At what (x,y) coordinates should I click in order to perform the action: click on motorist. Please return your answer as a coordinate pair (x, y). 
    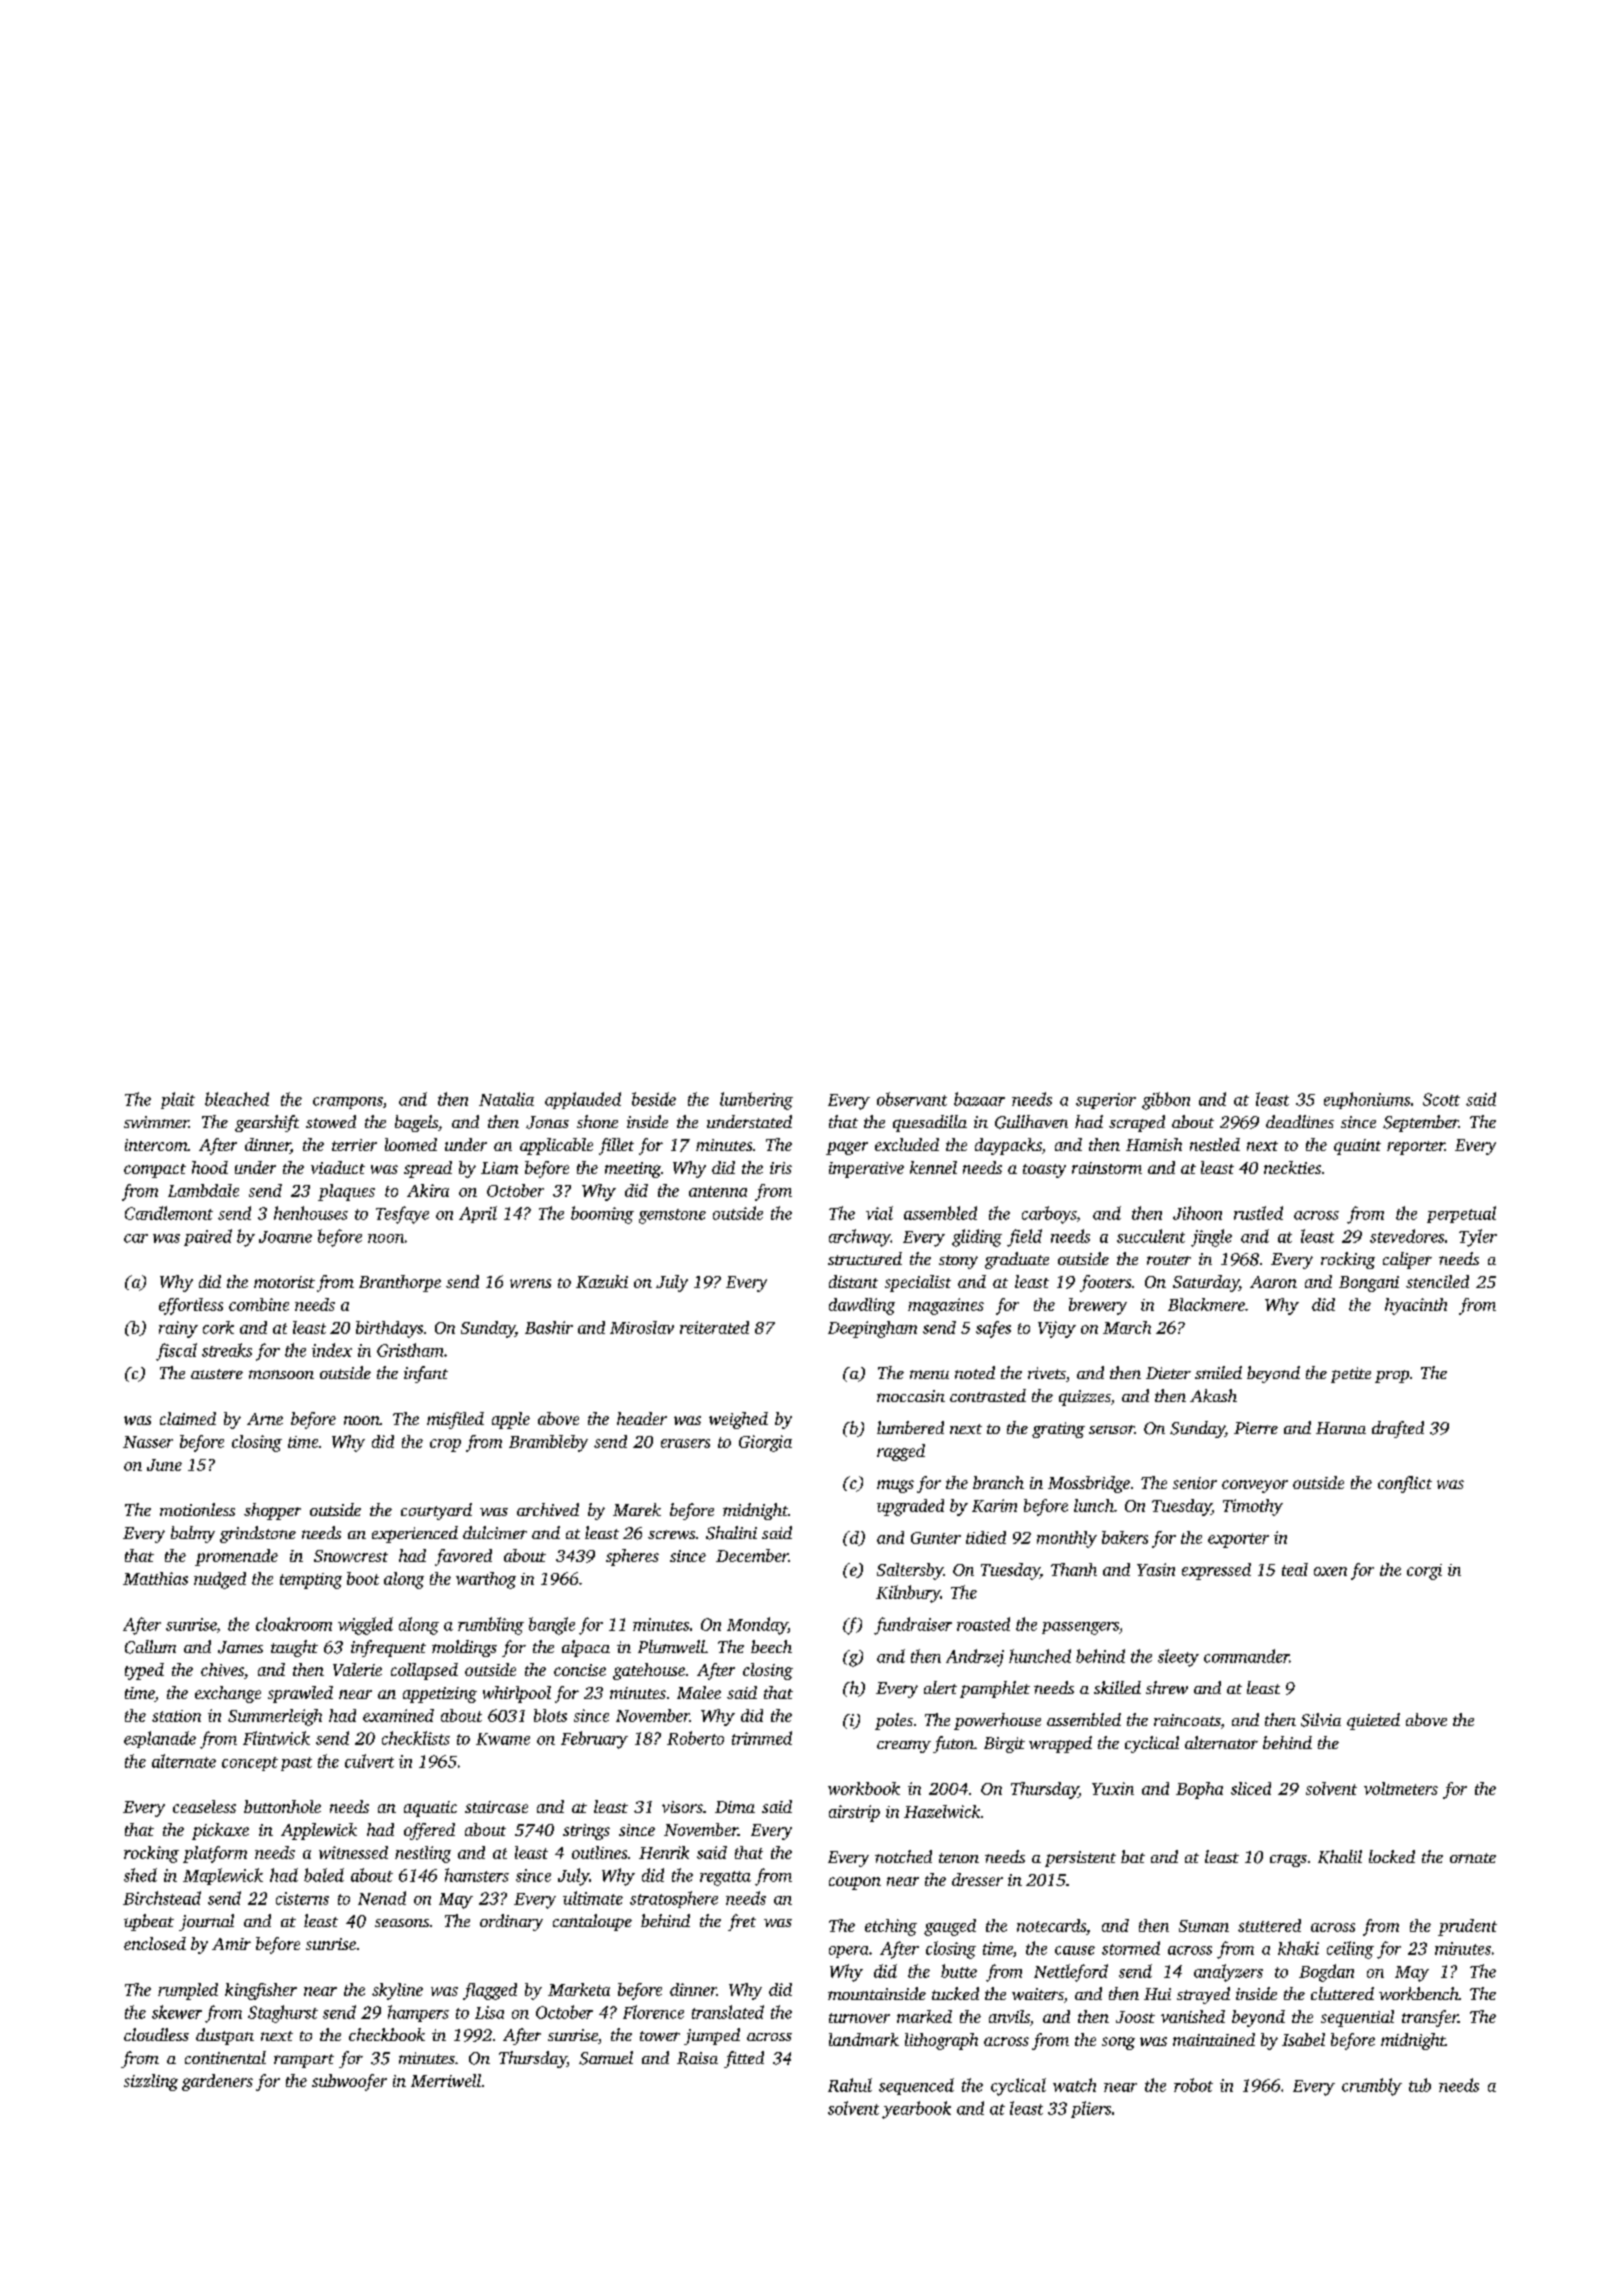
    Looking at the image, I should click on (284, 1282).
